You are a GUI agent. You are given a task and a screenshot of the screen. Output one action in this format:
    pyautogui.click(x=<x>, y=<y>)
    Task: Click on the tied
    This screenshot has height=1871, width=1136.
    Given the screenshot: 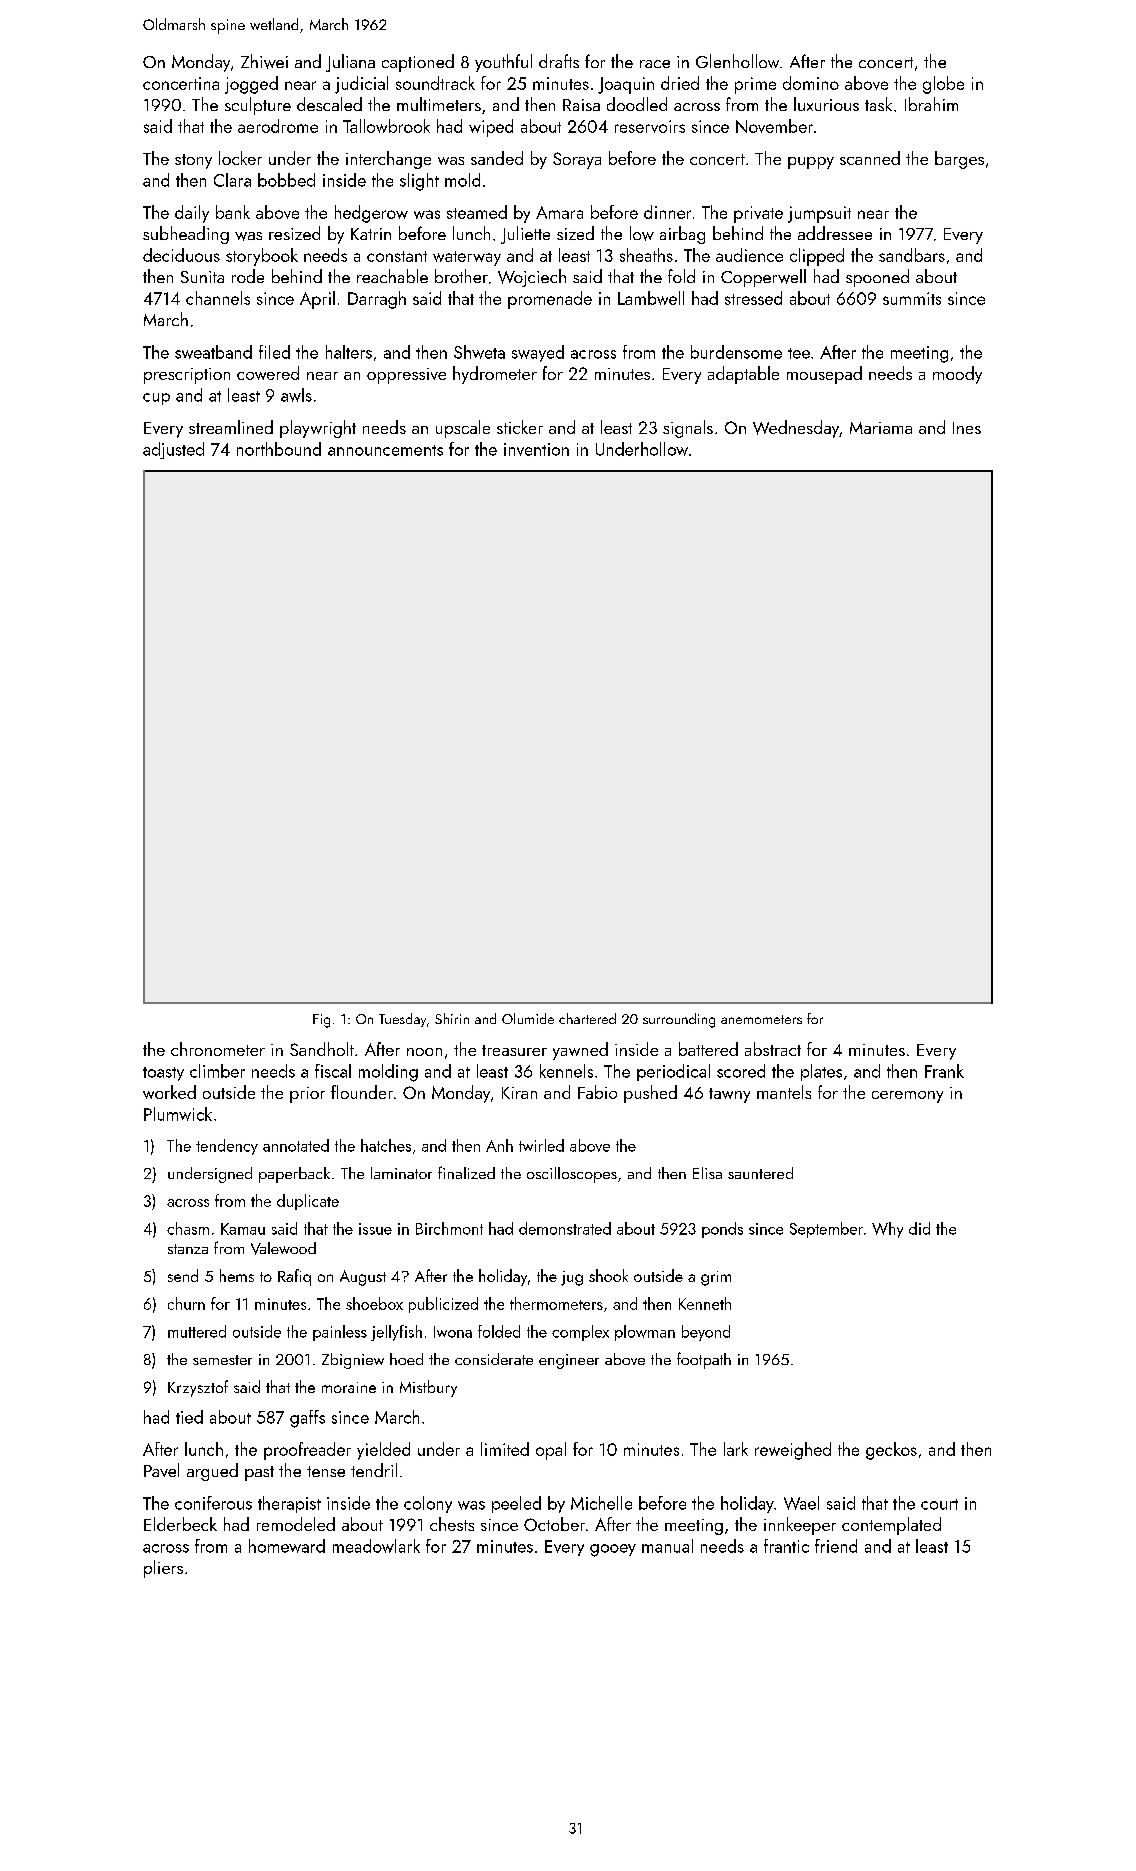 What is the action you would take?
    pyautogui.click(x=189, y=1417)
